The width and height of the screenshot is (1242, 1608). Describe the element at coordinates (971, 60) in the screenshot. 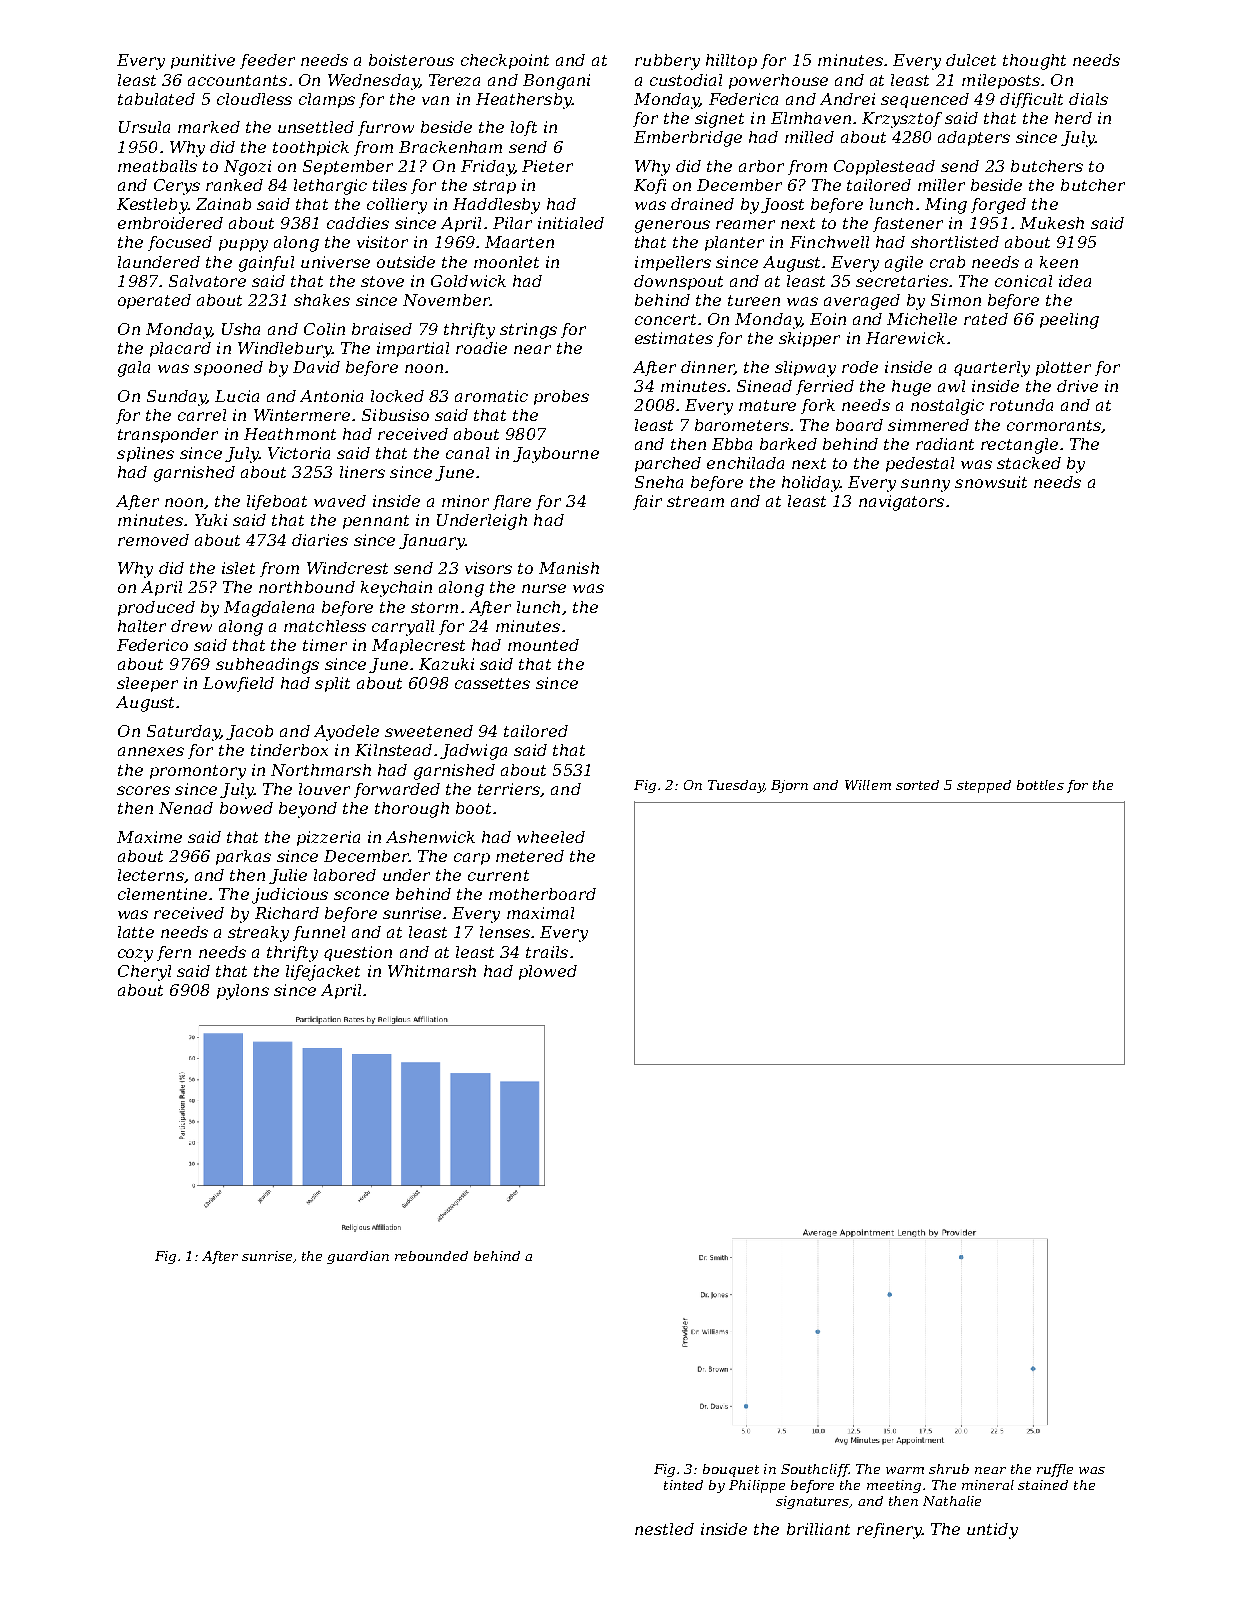

I see `dulcet` at that location.
